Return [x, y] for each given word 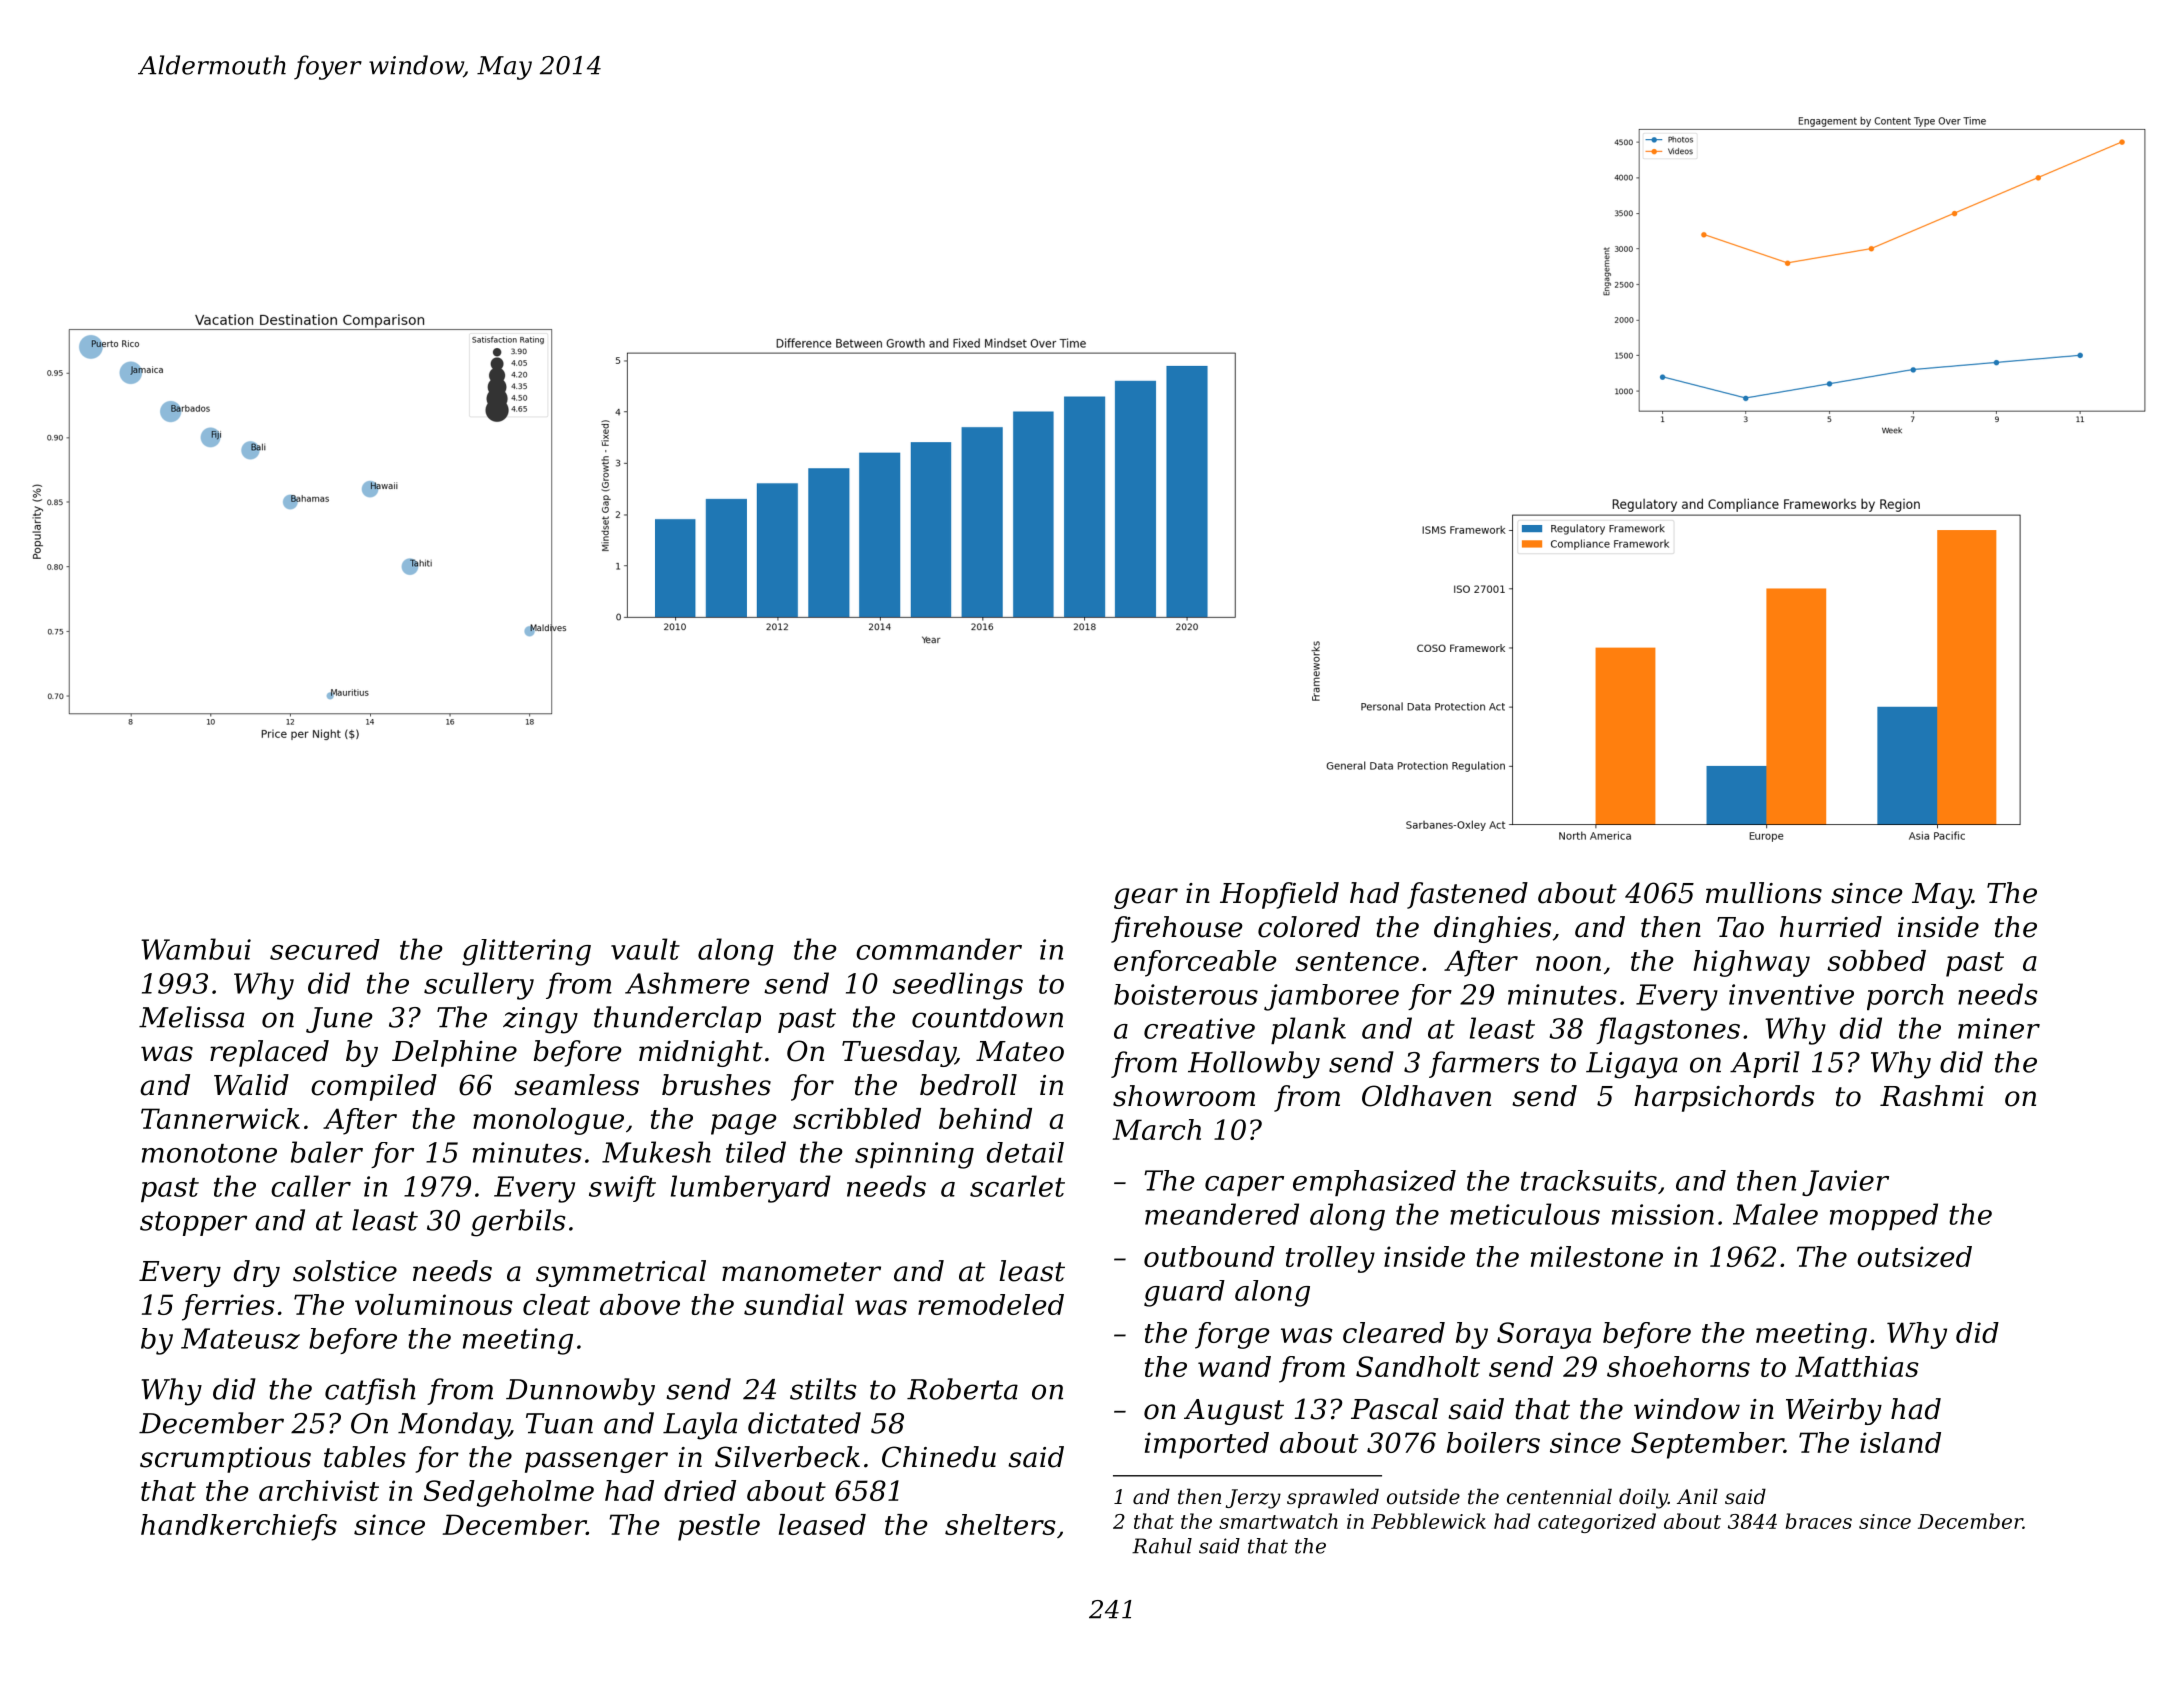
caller [311, 1186]
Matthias [1857, 1366]
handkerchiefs [239, 1527]
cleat [556, 1304]
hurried [1831, 927]
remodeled [991, 1304]
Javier [1845, 1183]
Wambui [196, 949]
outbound [1209, 1256]
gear [1146, 898]
